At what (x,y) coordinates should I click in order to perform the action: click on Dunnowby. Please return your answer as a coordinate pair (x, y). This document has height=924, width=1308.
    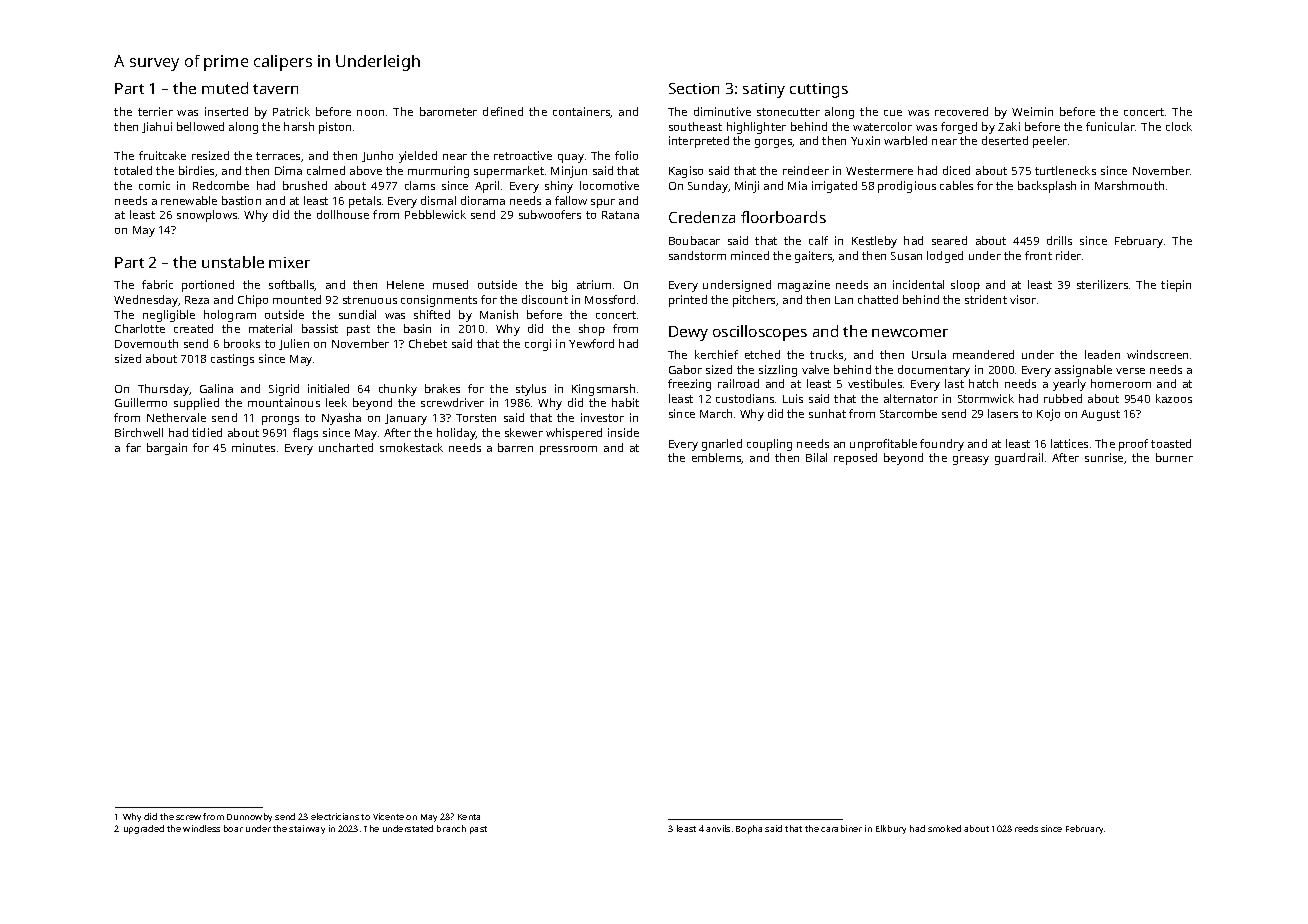
    Looking at the image, I should click on (249, 817).
